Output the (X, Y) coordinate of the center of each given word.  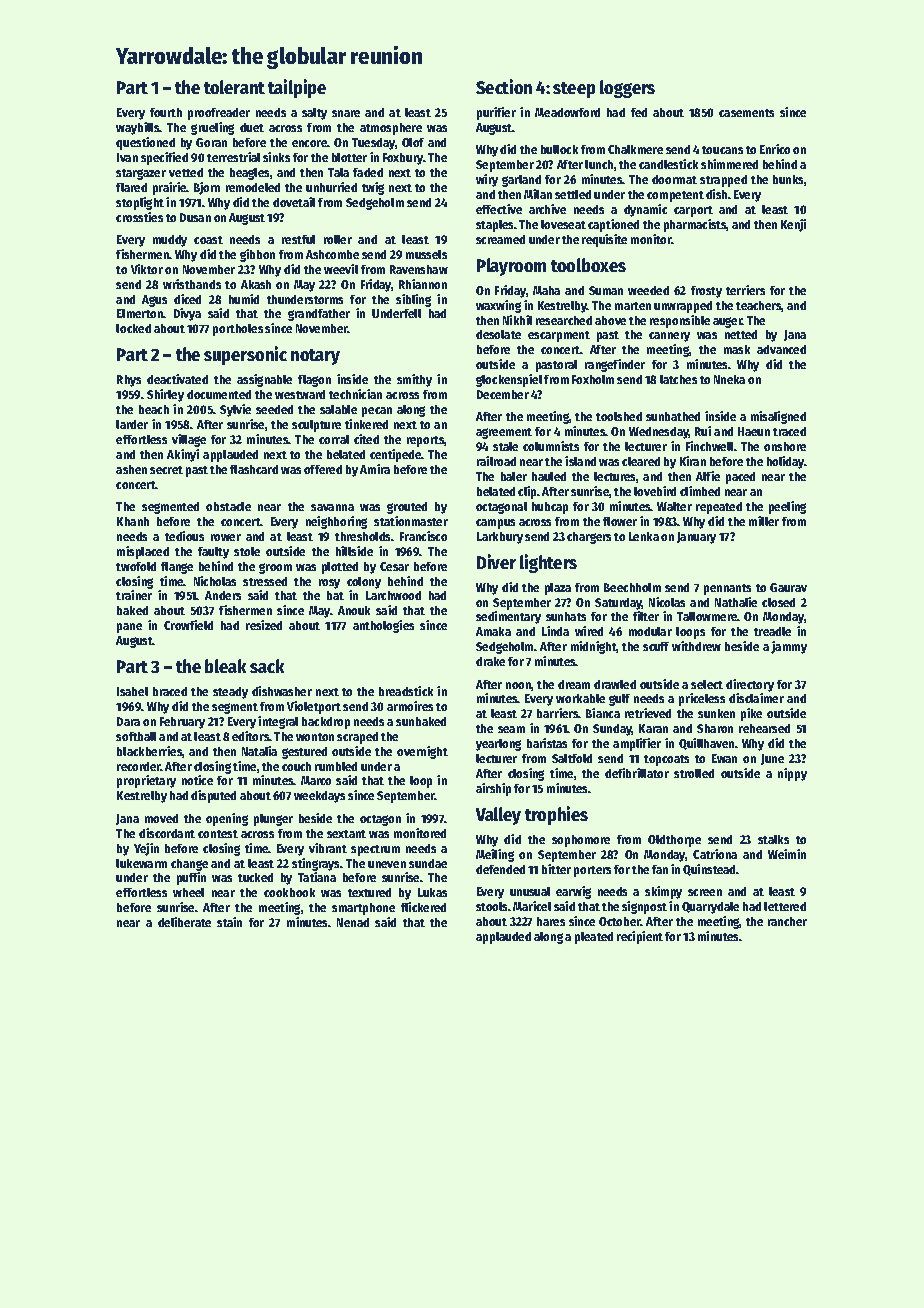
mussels (426, 254)
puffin (191, 878)
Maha (546, 290)
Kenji (793, 225)
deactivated (177, 379)
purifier (496, 113)
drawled (615, 684)
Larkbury (500, 538)
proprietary (146, 781)
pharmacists (695, 225)
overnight (422, 752)
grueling (212, 128)
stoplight (140, 203)
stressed (265, 581)
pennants (727, 589)
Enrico (775, 149)
